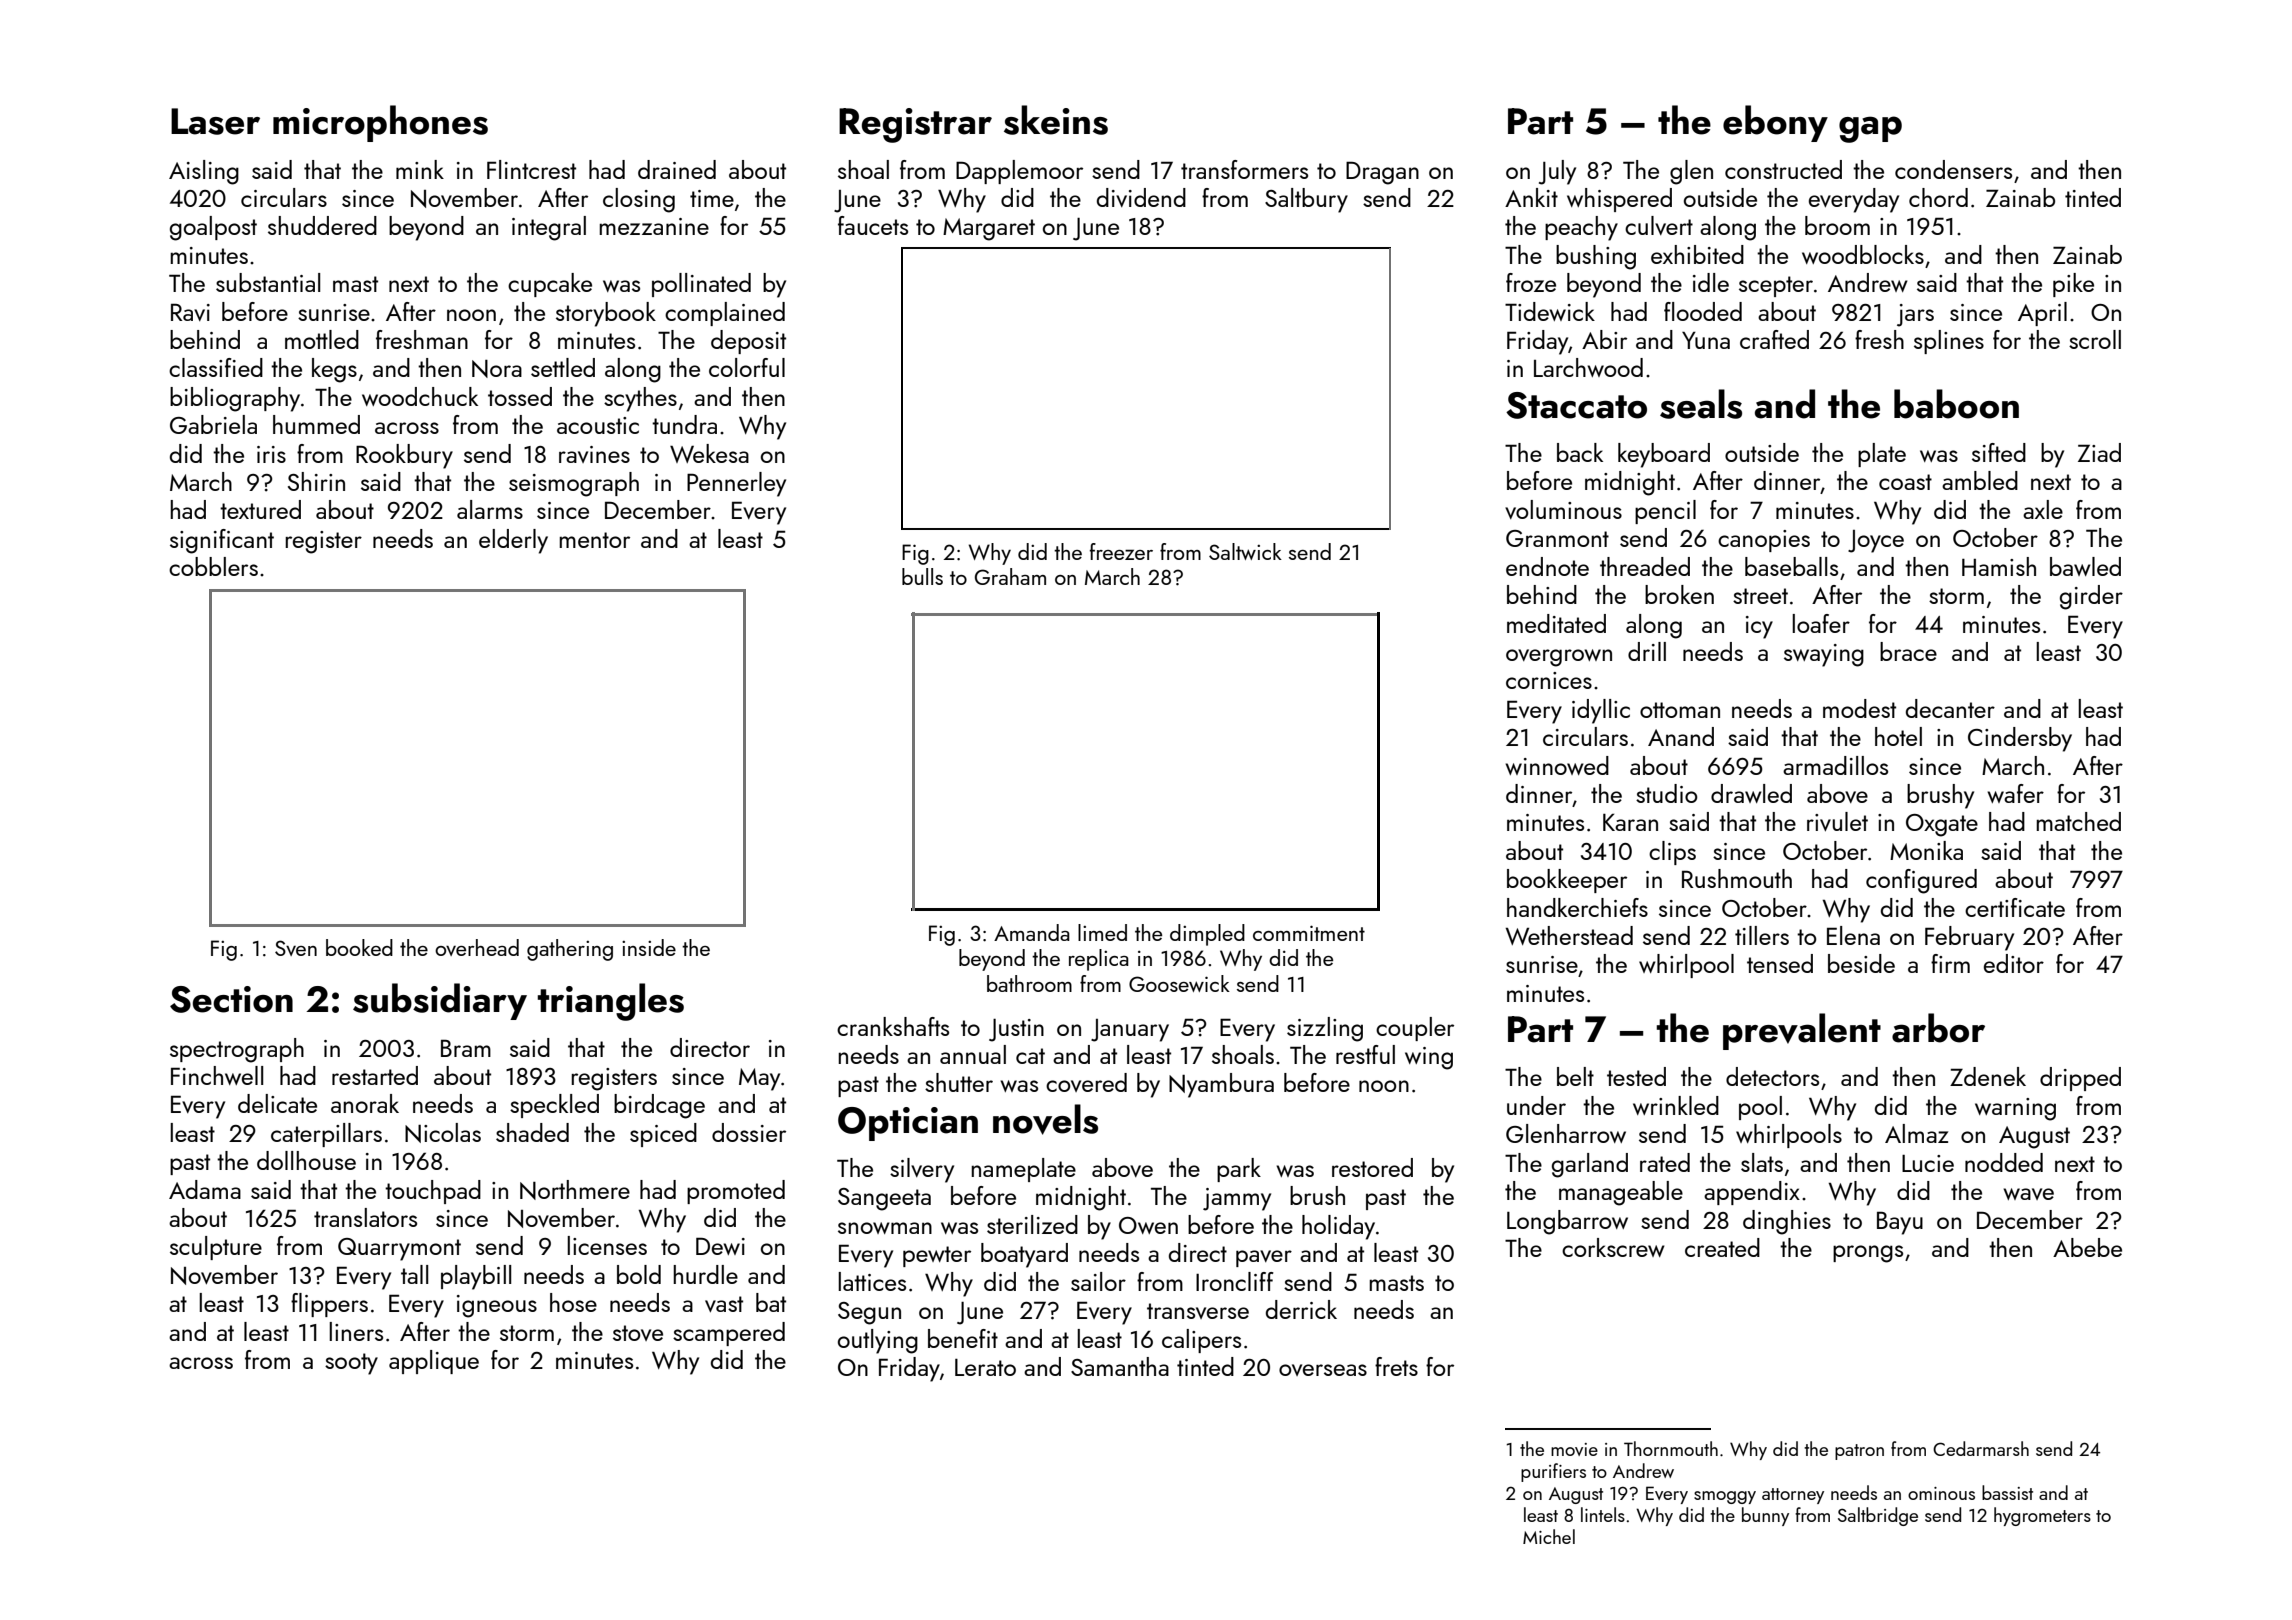  Describe the element at coordinates (1549, 1536) in the page. I see `Michel` at that location.
